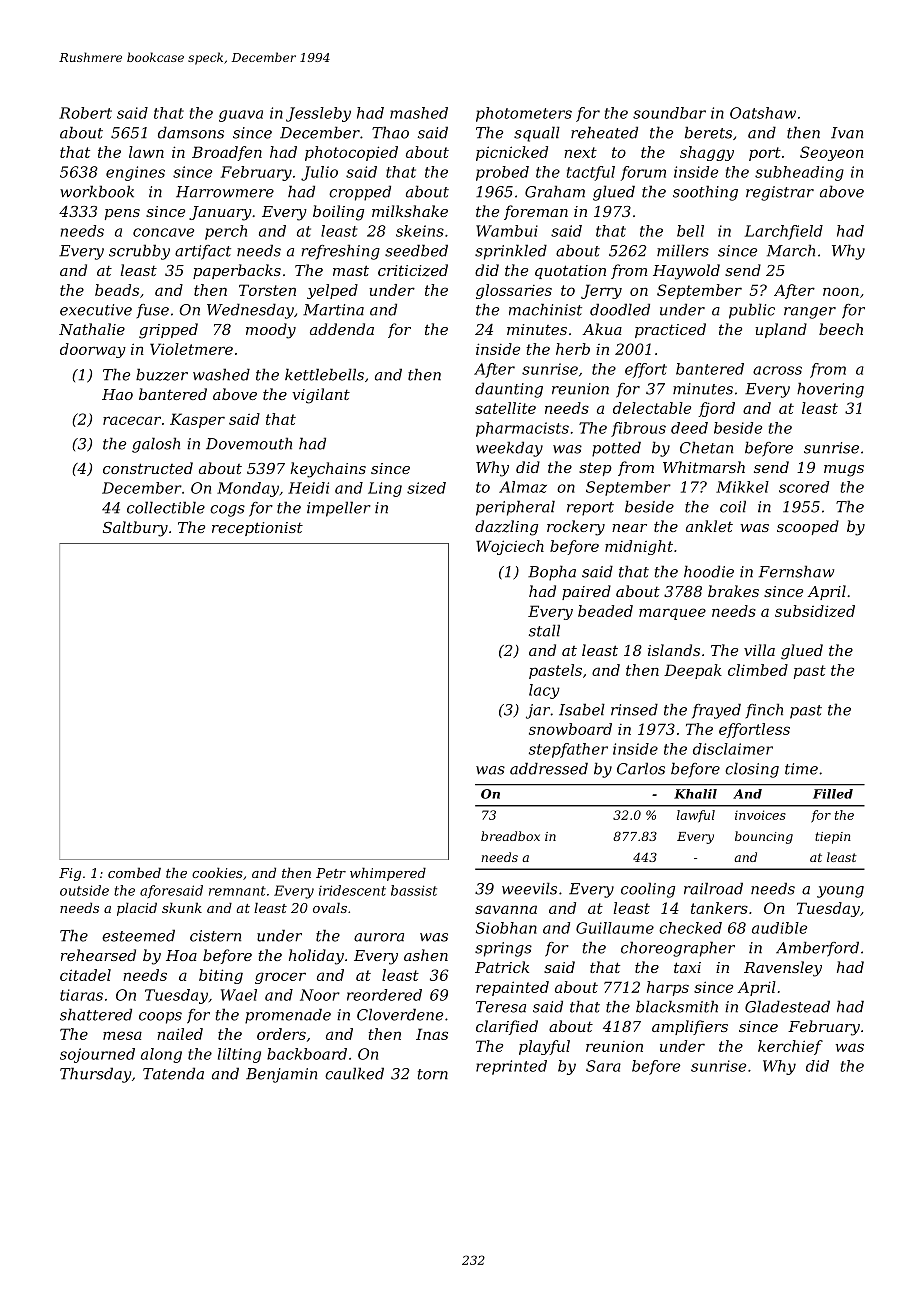 This screenshot has height=1308, width=924. Describe the element at coordinates (281, 1075) in the screenshot. I see `Benjamin` at that location.
